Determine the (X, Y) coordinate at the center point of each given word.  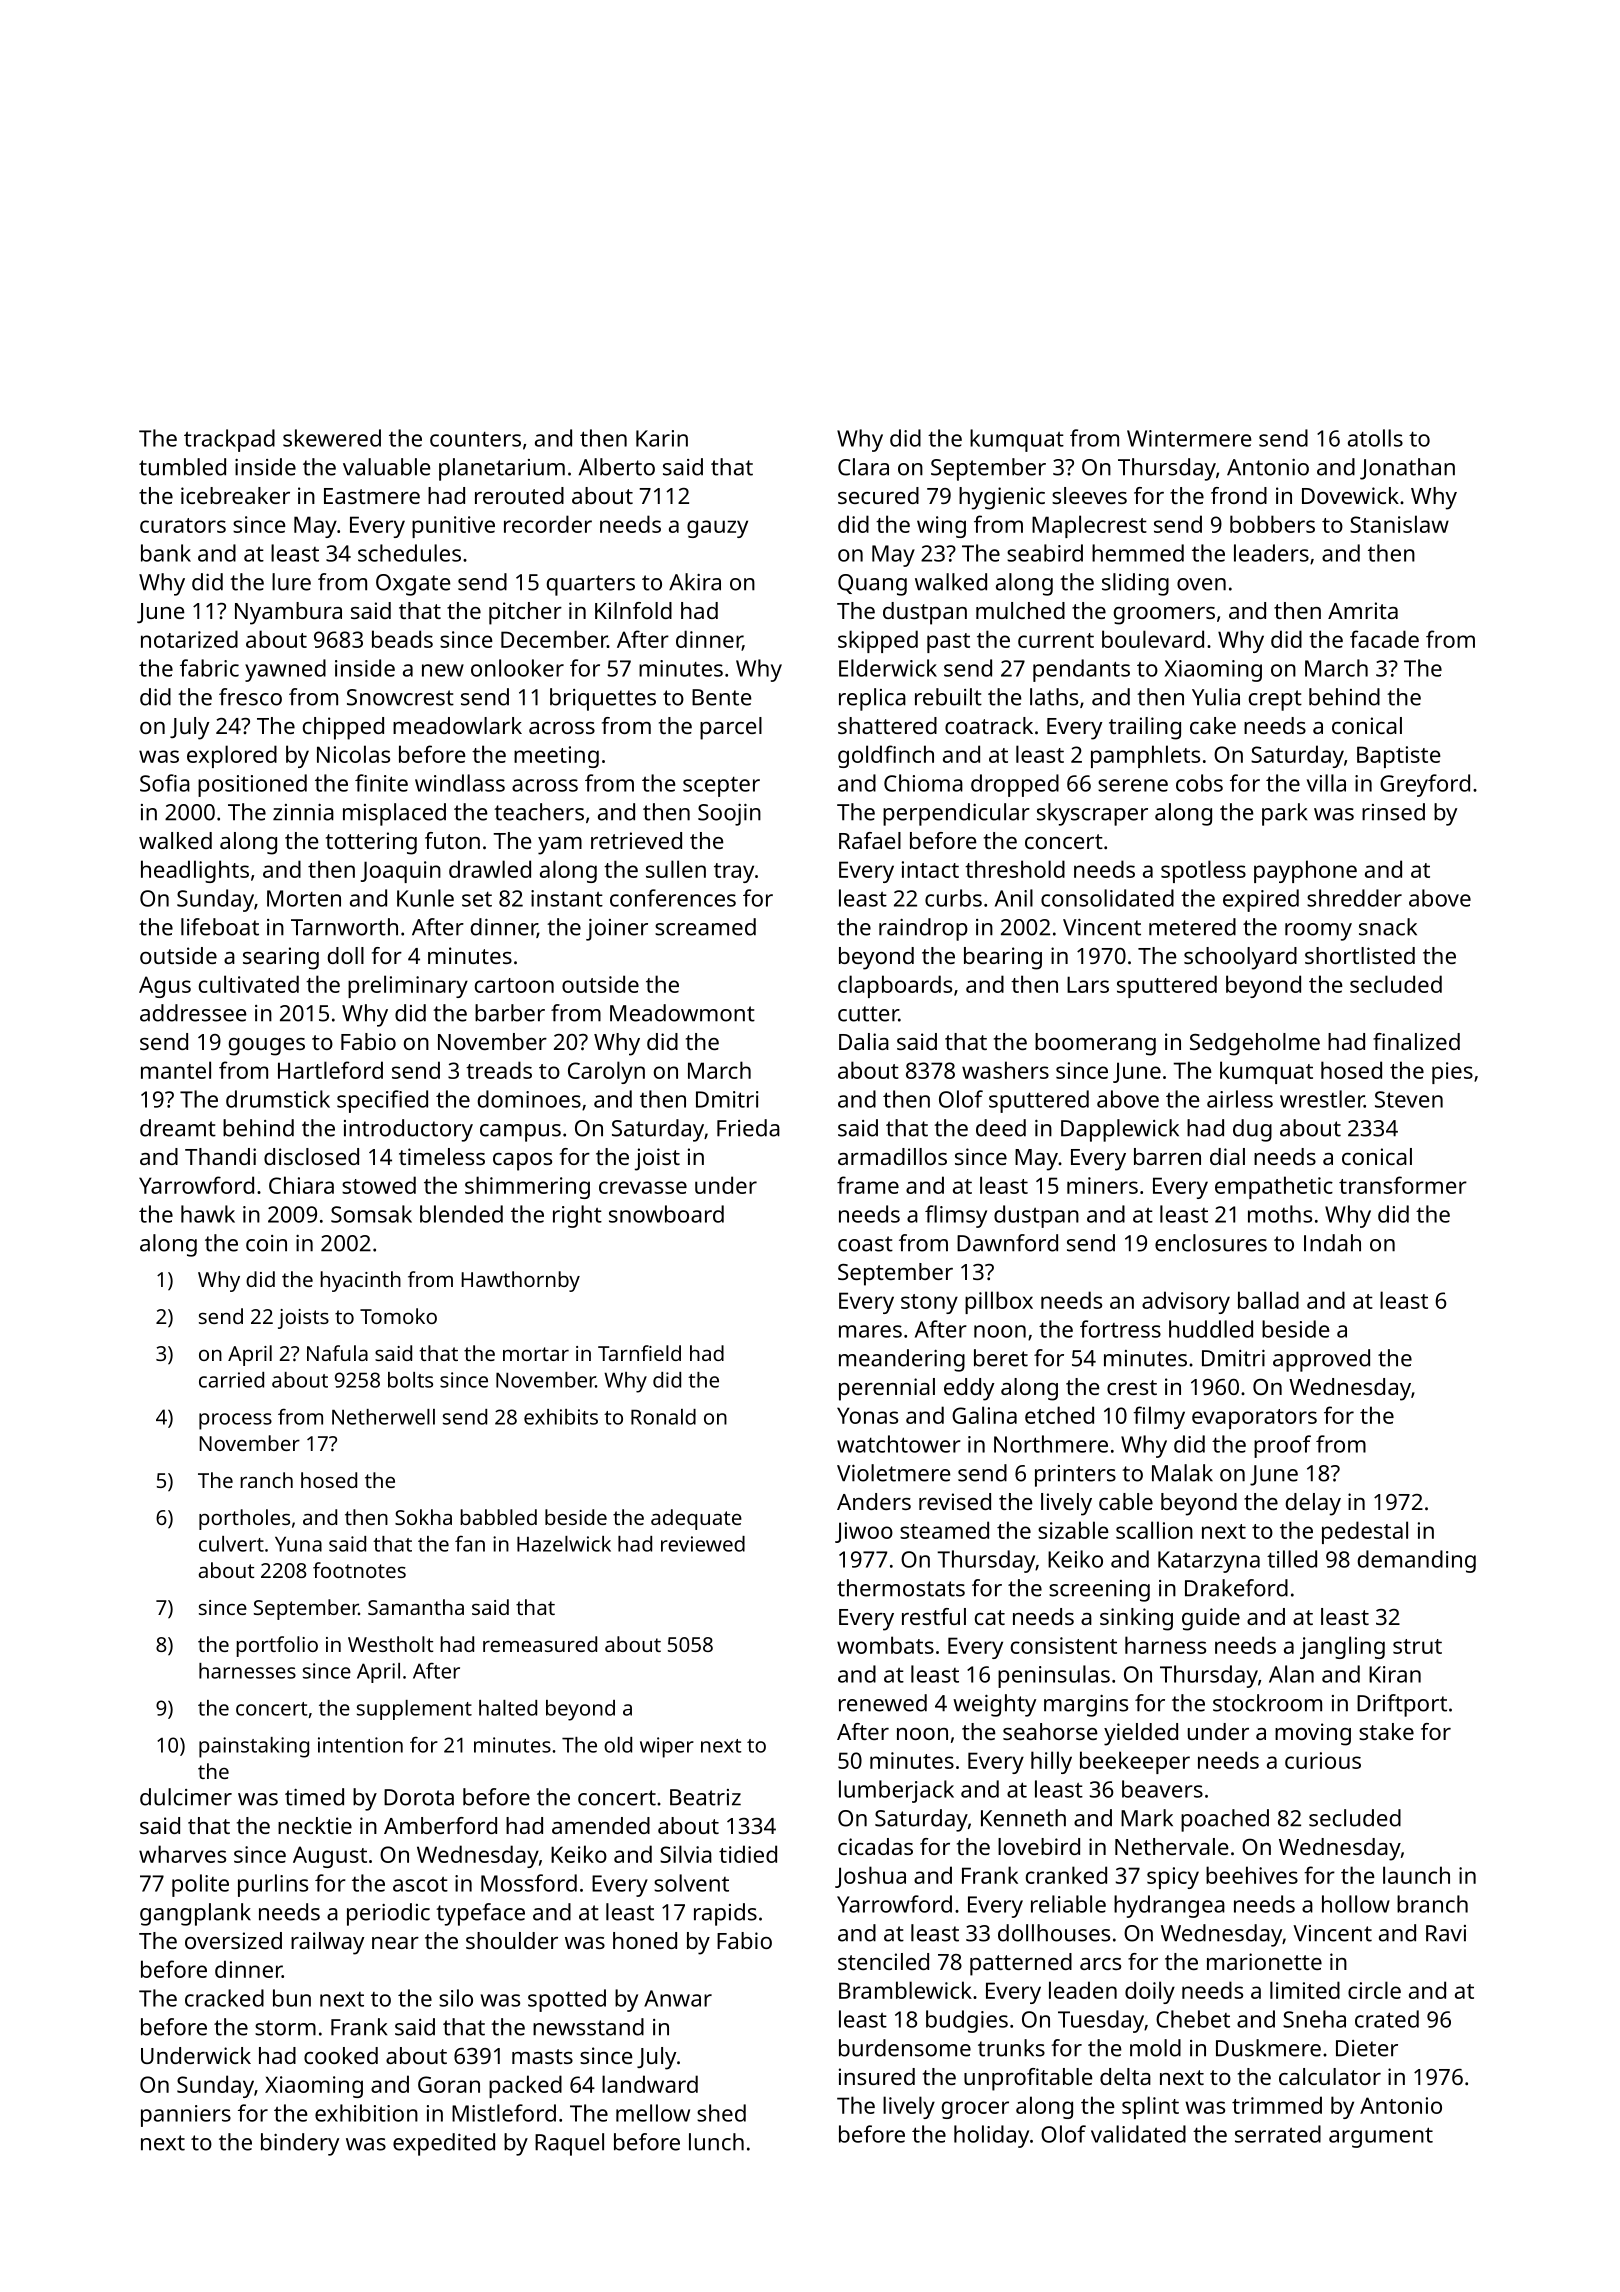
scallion (1154, 1530)
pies (1452, 1073)
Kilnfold (633, 610)
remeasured (540, 1644)
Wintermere (1189, 438)
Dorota (419, 1797)
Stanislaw (1399, 524)
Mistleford (504, 2113)
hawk (208, 1214)
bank (166, 553)
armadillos (892, 1156)
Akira (695, 582)
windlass (460, 783)
